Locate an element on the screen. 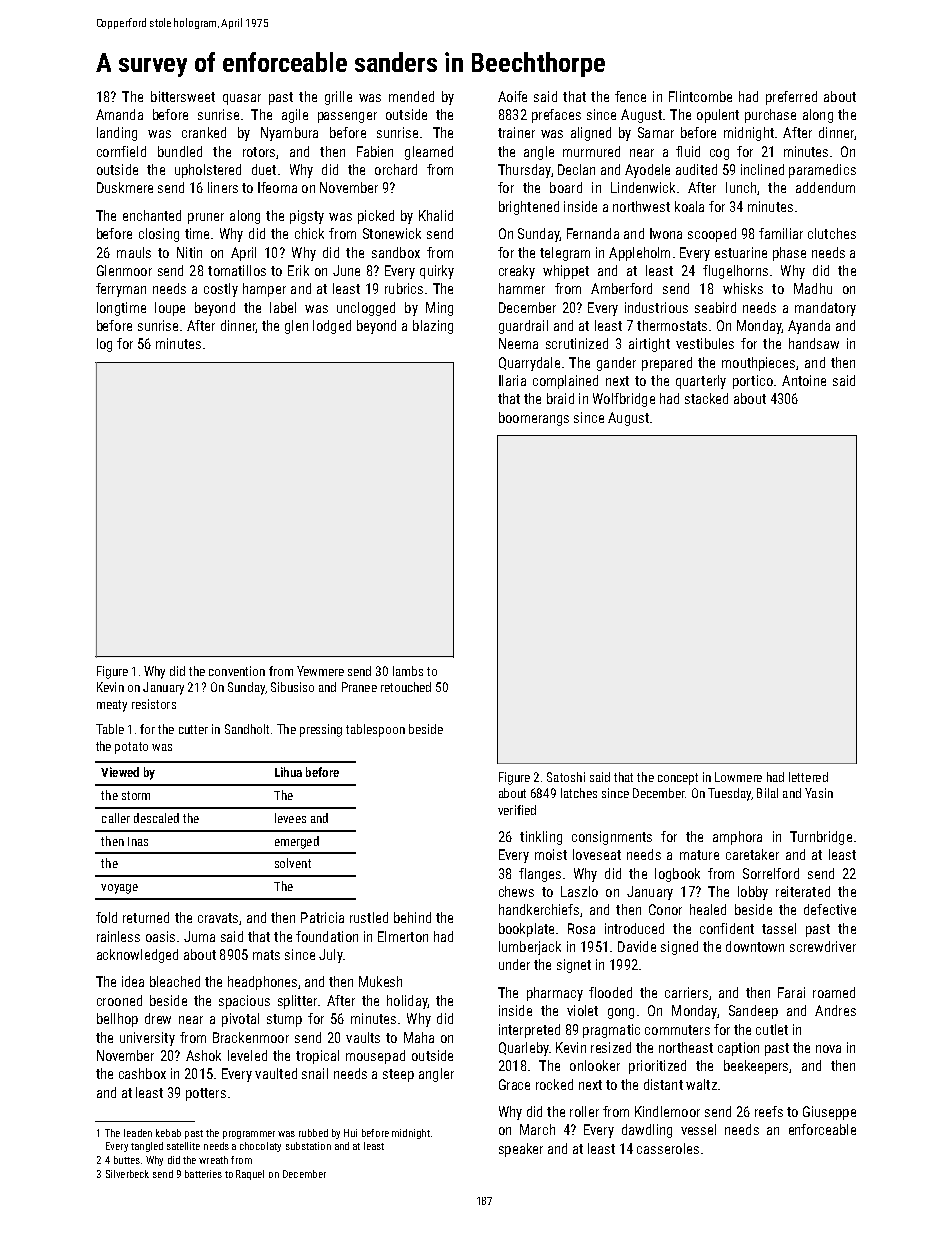 Image resolution: width=952 pixels, height=1233 pixels. caller is located at coordinates (116, 818).
